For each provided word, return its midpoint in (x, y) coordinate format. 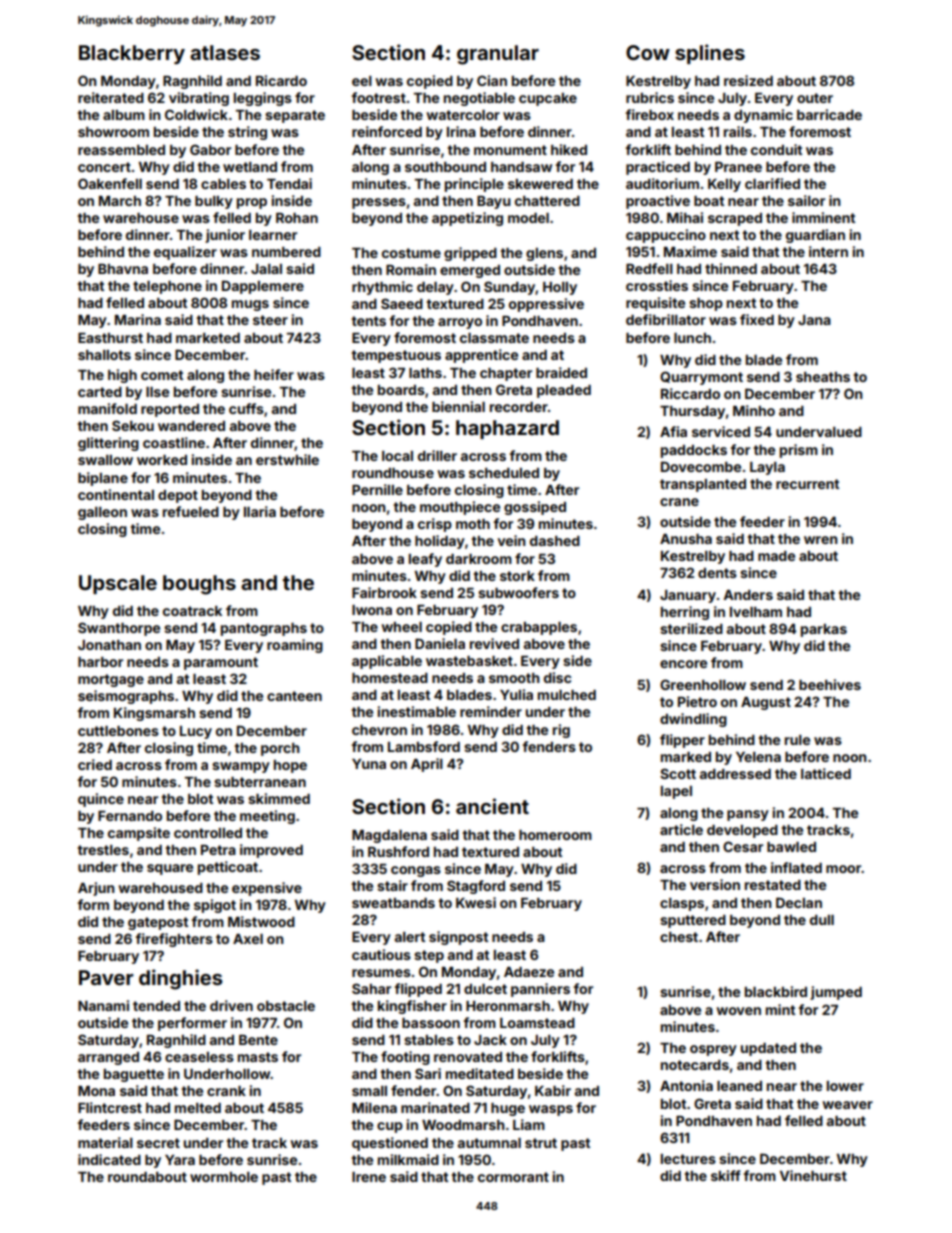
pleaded (564, 391)
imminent (823, 217)
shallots (104, 355)
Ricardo (281, 80)
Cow (648, 52)
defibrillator (666, 319)
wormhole (224, 1177)
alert (410, 937)
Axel (248, 939)
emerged (470, 271)
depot (178, 496)
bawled (791, 847)
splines (710, 54)
